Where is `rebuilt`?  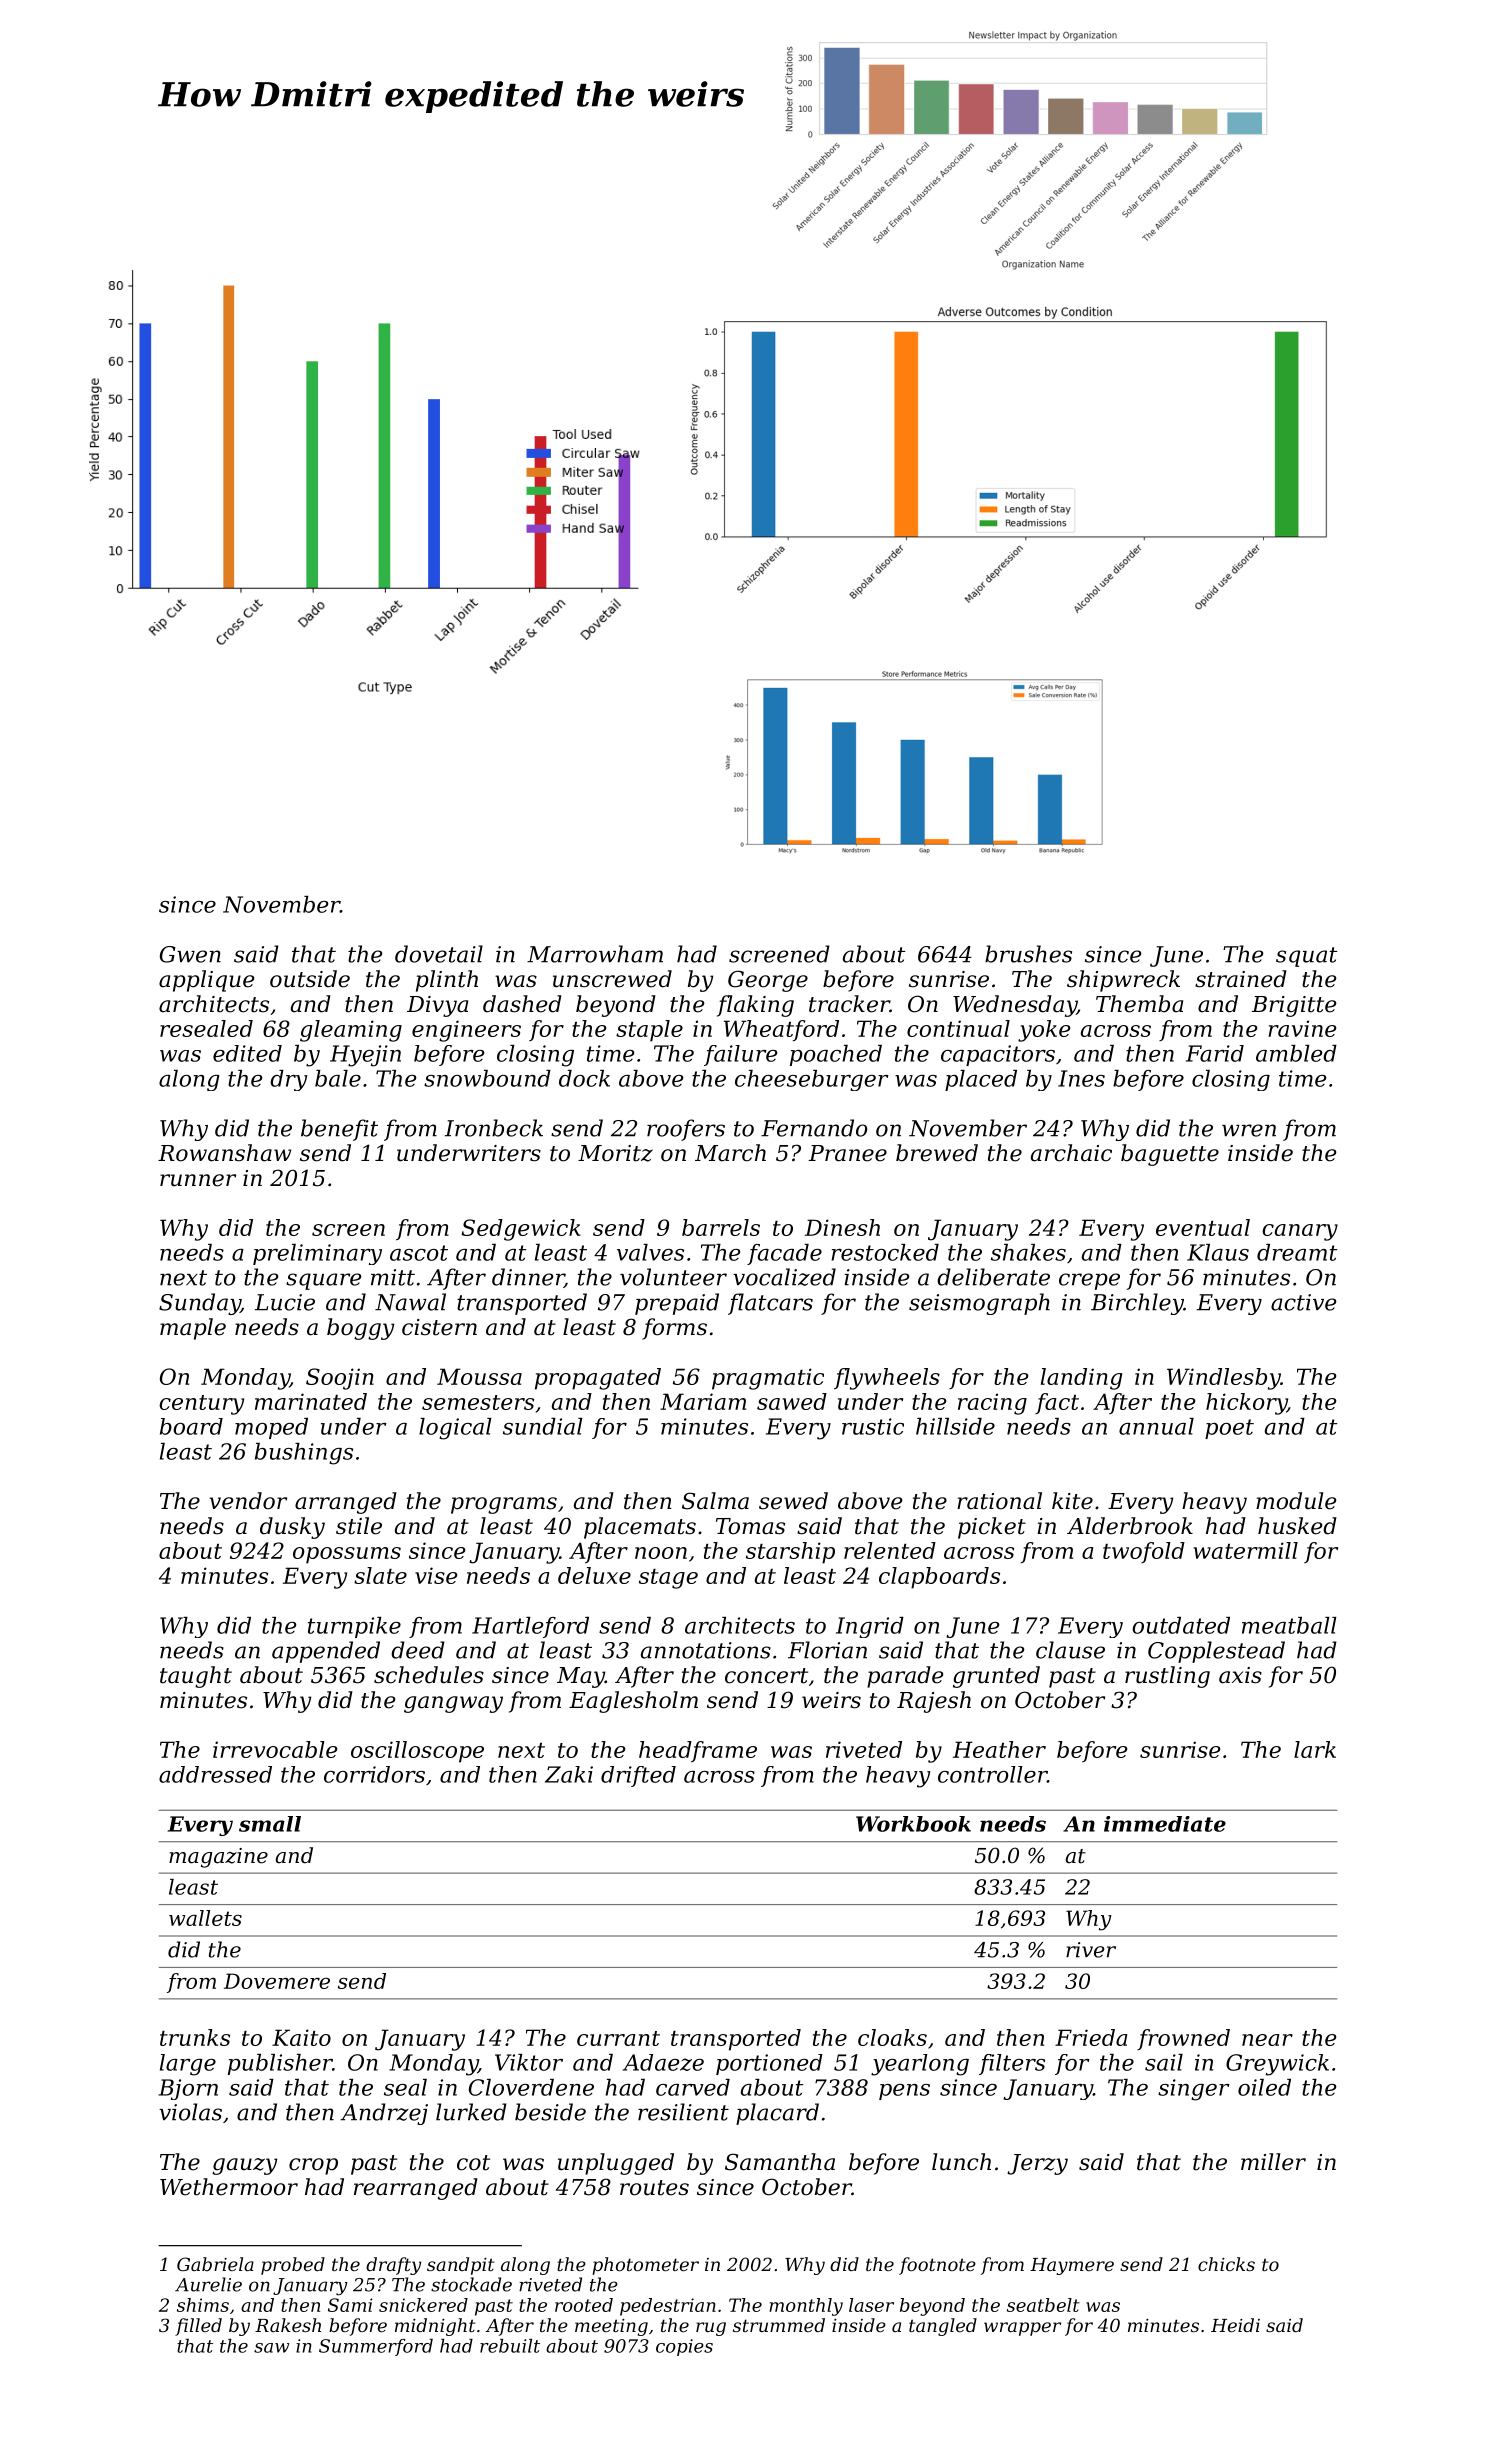 rebuilt is located at coordinates (510, 2346).
